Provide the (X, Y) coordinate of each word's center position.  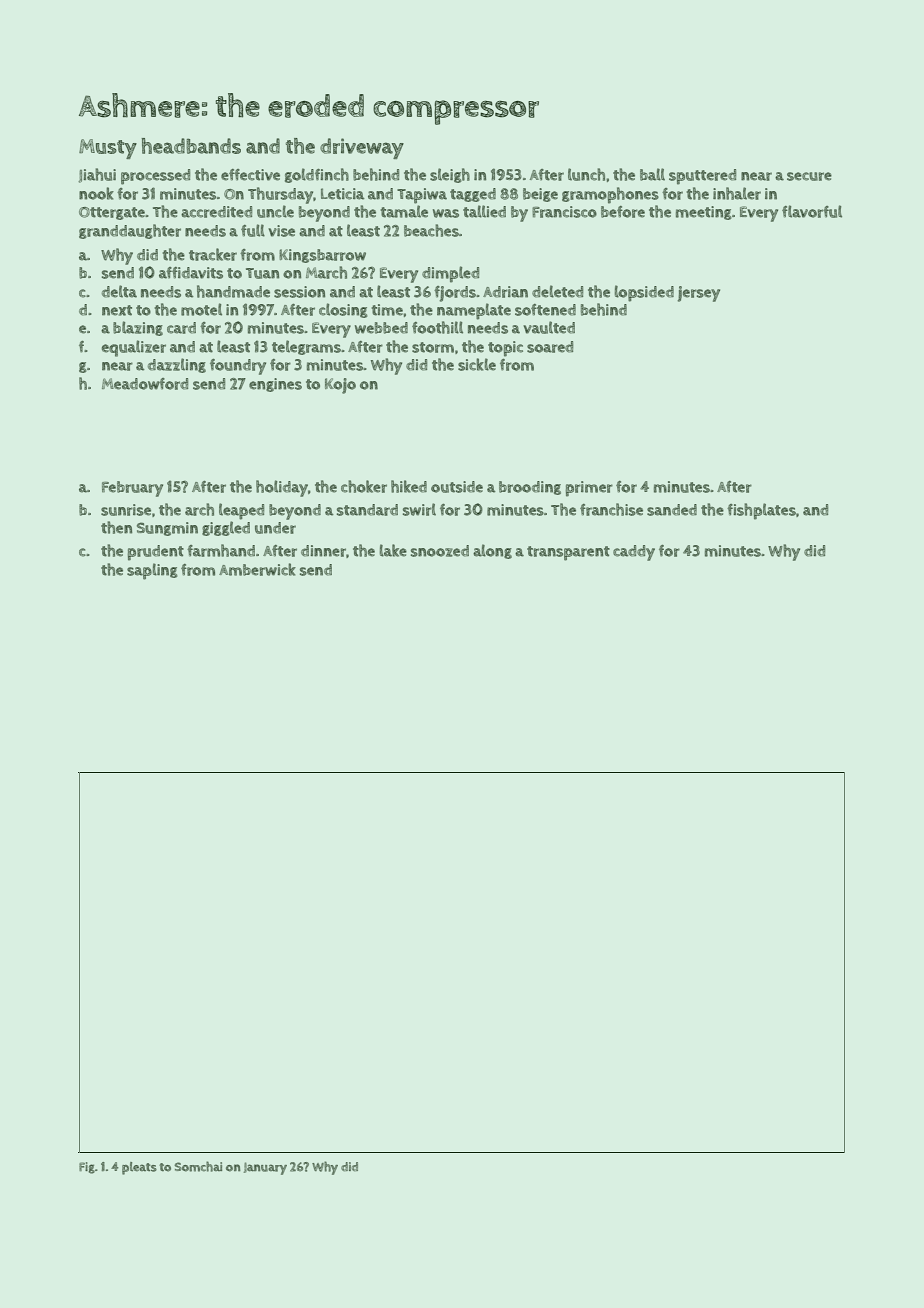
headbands (191, 146)
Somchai (198, 1166)
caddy (634, 553)
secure (809, 176)
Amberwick (257, 569)
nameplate (474, 311)
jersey (699, 294)
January (265, 1168)
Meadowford (145, 384)
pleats (139, 1168)
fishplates (761, 511)
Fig (87, 1168)
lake (393, 550)
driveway (362, 148)
